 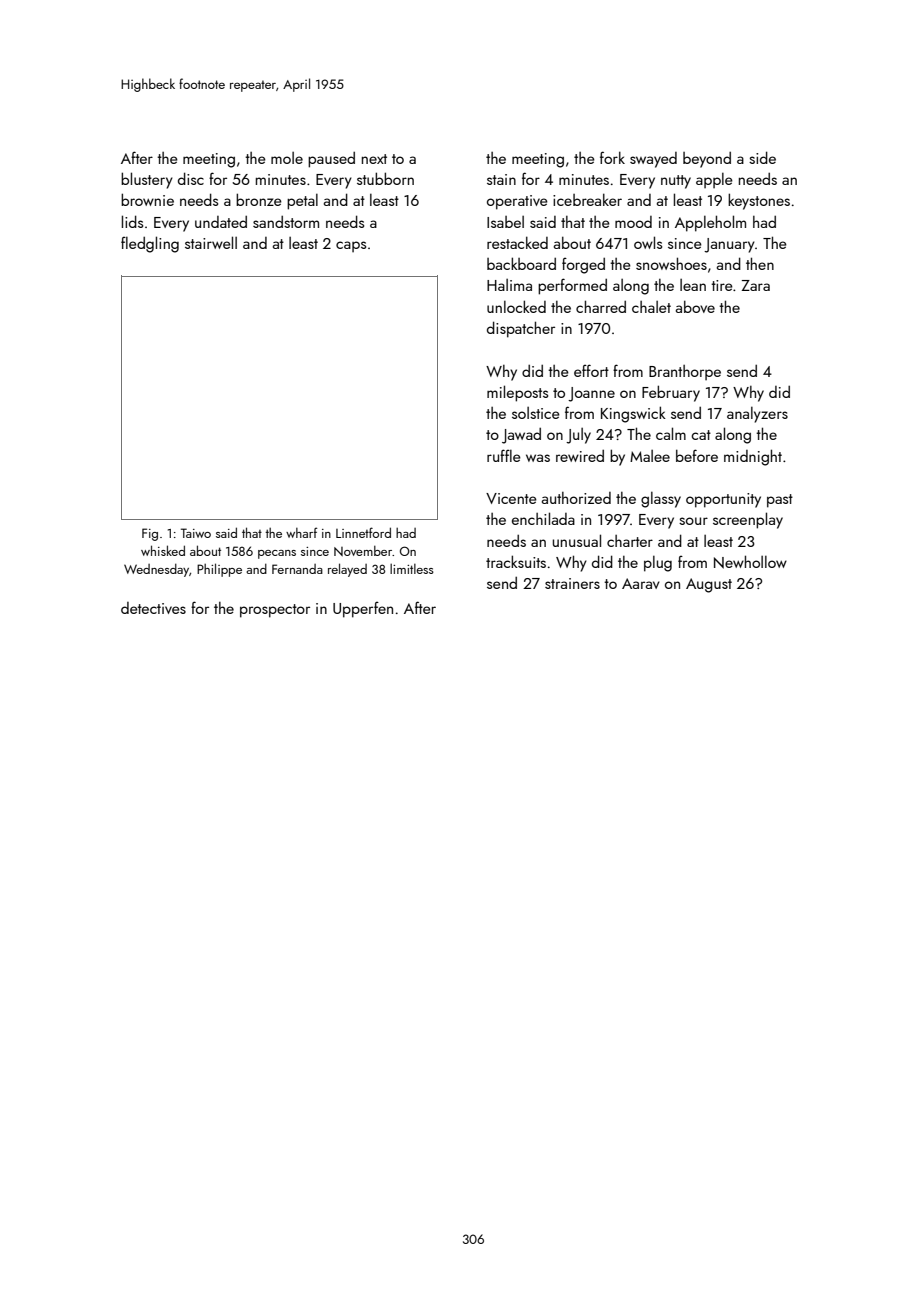 What do you see at coordinates (301, 532) in the screenshot?
I see `wharf` at bounding box center [301, 532].
